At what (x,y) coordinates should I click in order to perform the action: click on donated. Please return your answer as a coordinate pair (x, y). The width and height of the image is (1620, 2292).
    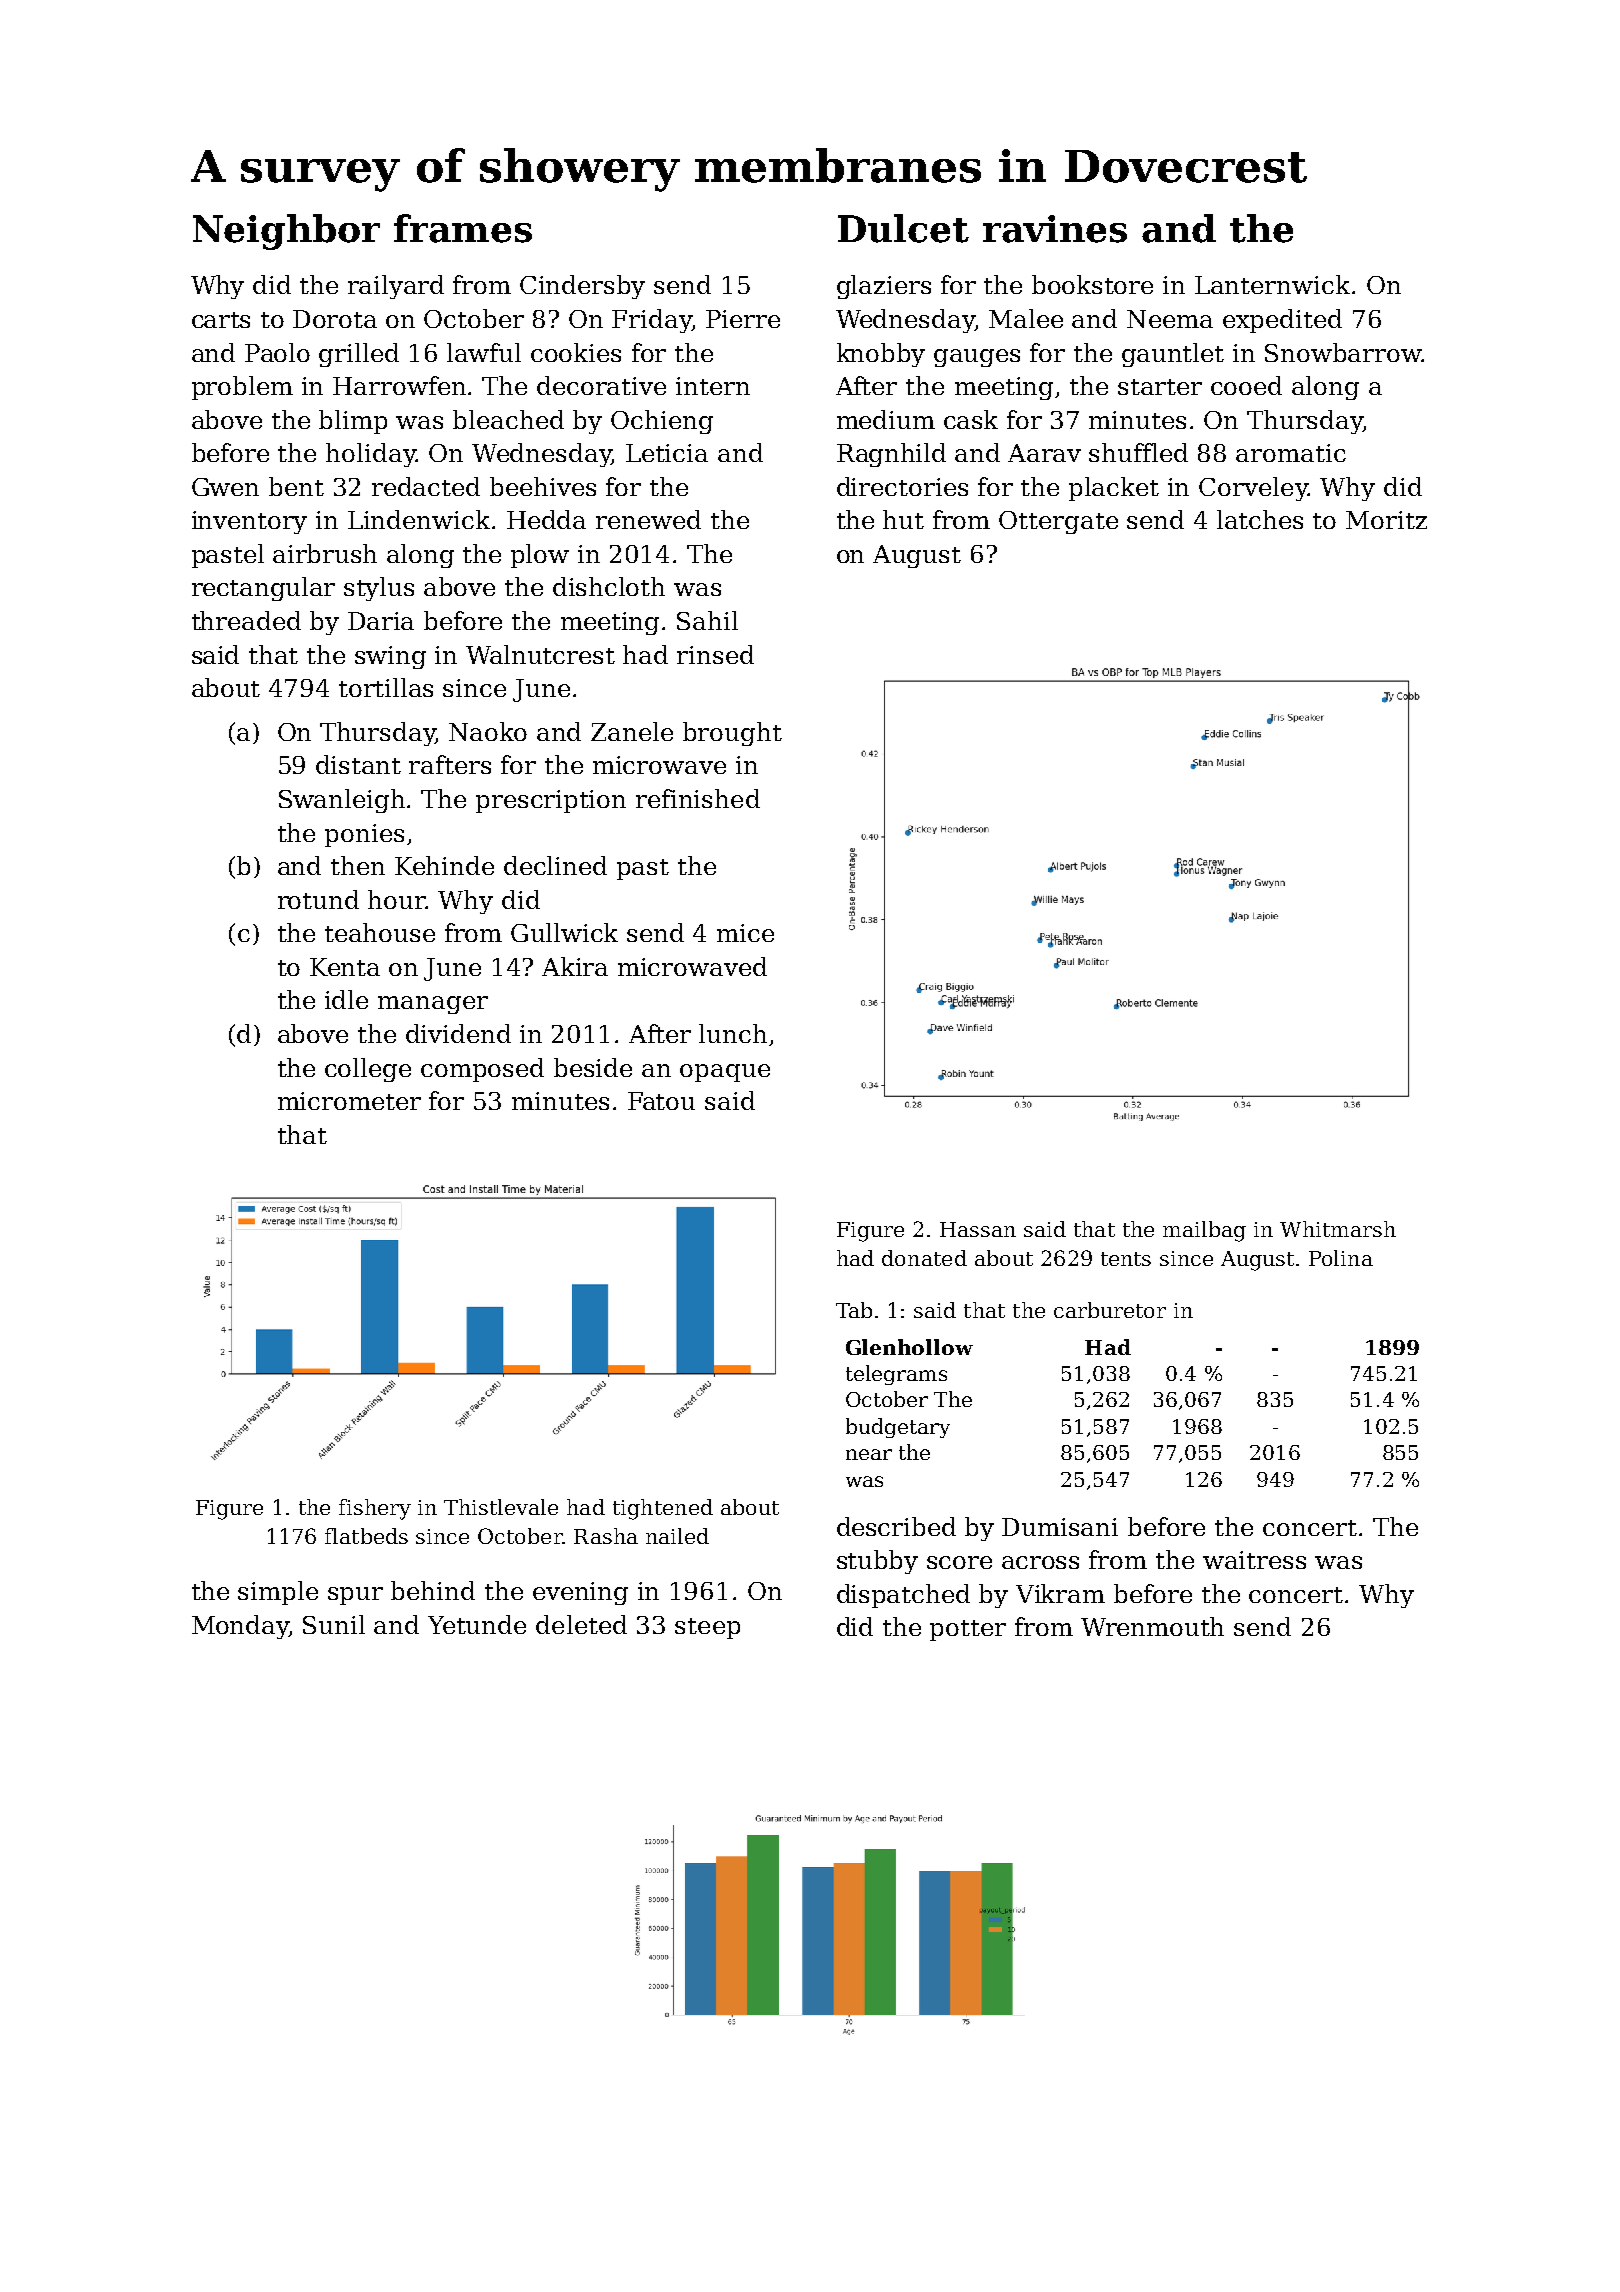
    Looking at the image, I should click on (924, 1258).
